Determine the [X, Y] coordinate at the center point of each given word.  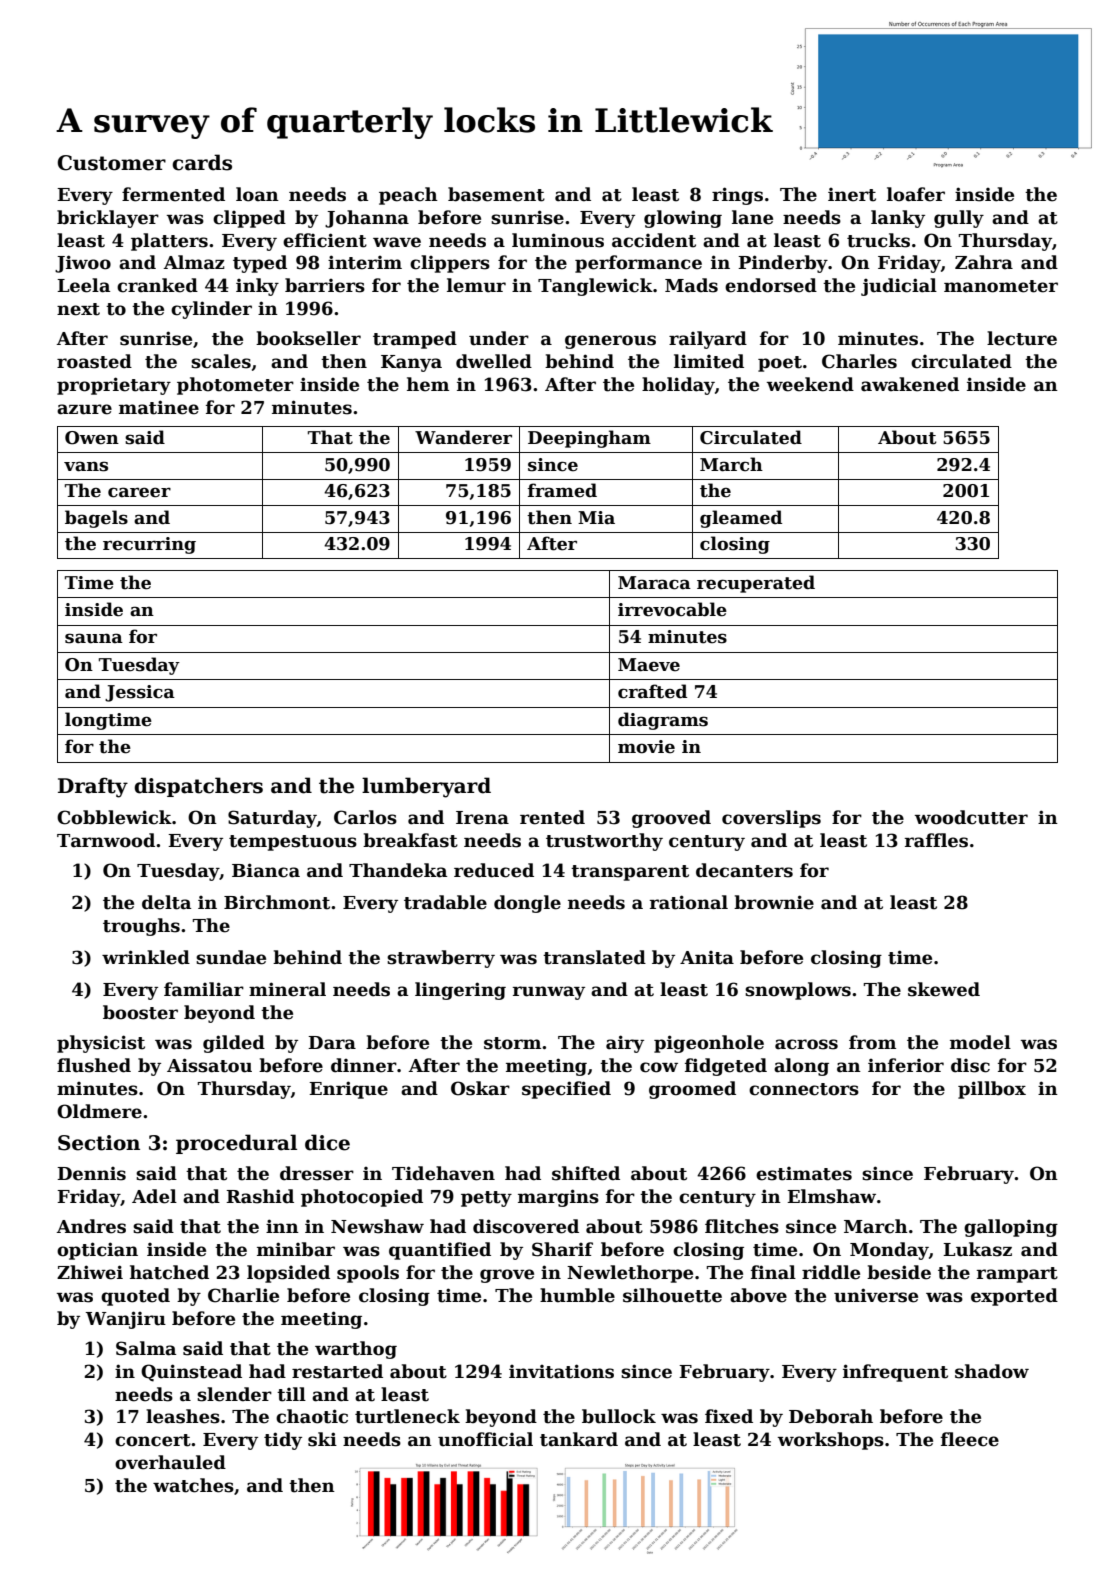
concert [153, 1440]
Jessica [140, 693]
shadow [992, 1371]
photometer [235, 386]
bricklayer [108, 219]
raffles [936, 840]
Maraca [654, 583]
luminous [558, 240]
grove [507, 1276]
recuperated [756, 584]
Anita [707, 958]
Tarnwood [106, 840]
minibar [296, 1249]
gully [959, 219]
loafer [916, 194]
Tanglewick [595, 287]
